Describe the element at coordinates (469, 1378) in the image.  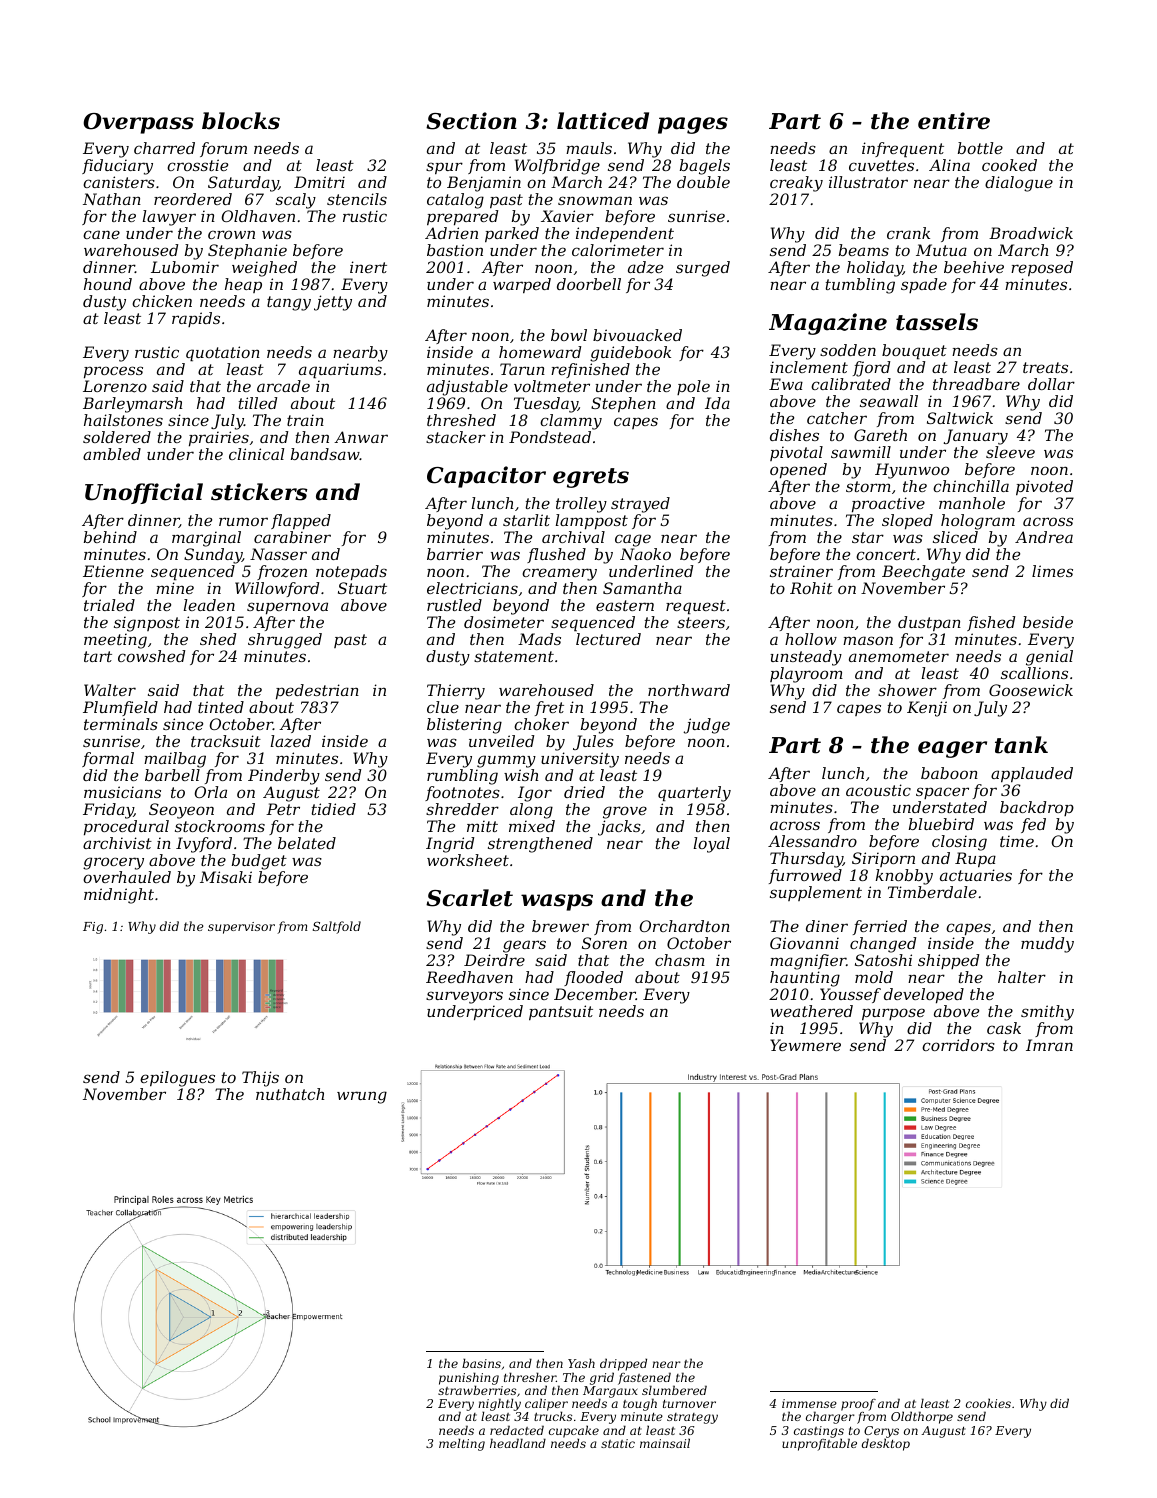
I see `punishing` at that location.
